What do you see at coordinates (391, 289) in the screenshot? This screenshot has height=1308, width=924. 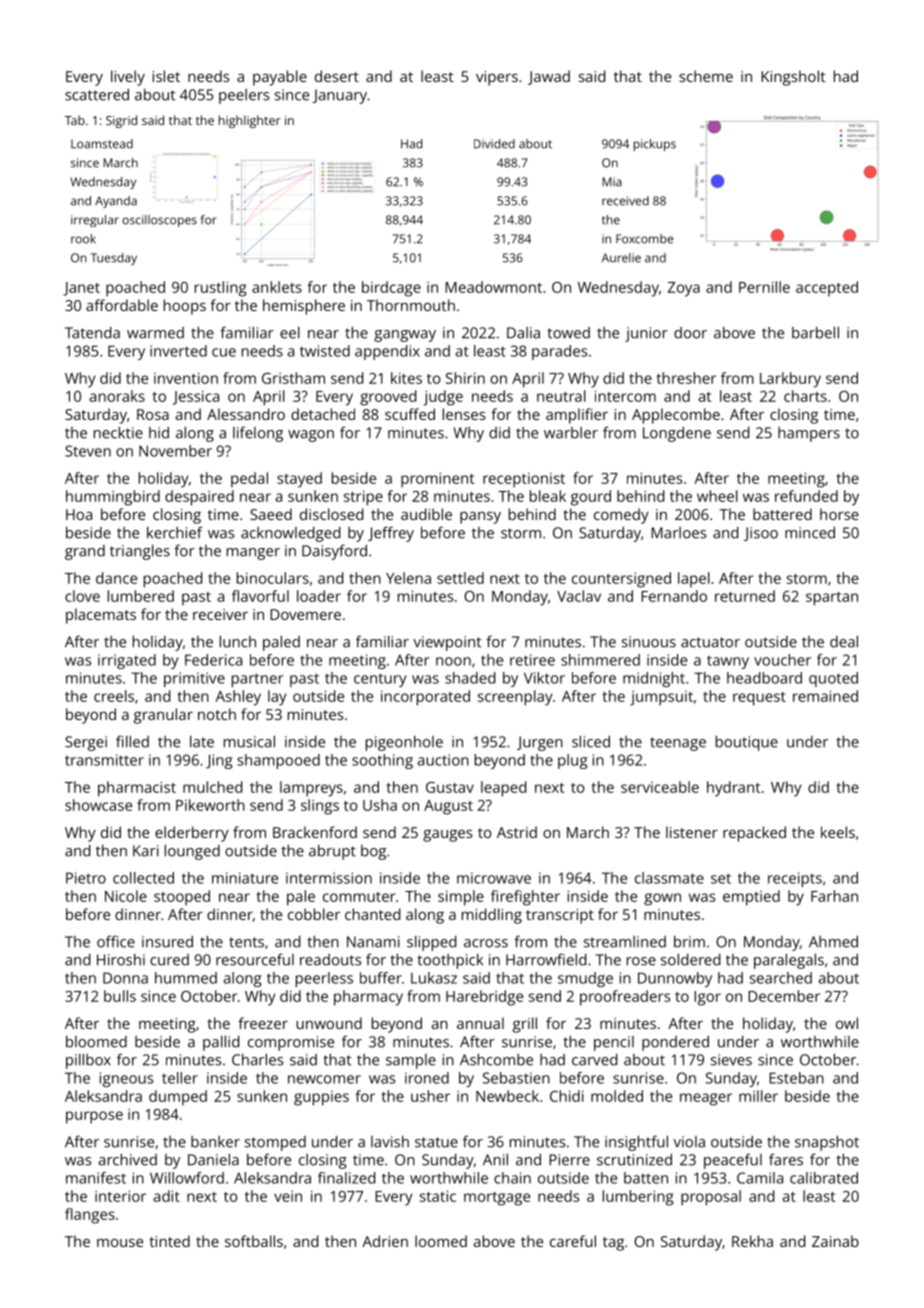 I see `birdcage` at bounding box center [391, 289].
